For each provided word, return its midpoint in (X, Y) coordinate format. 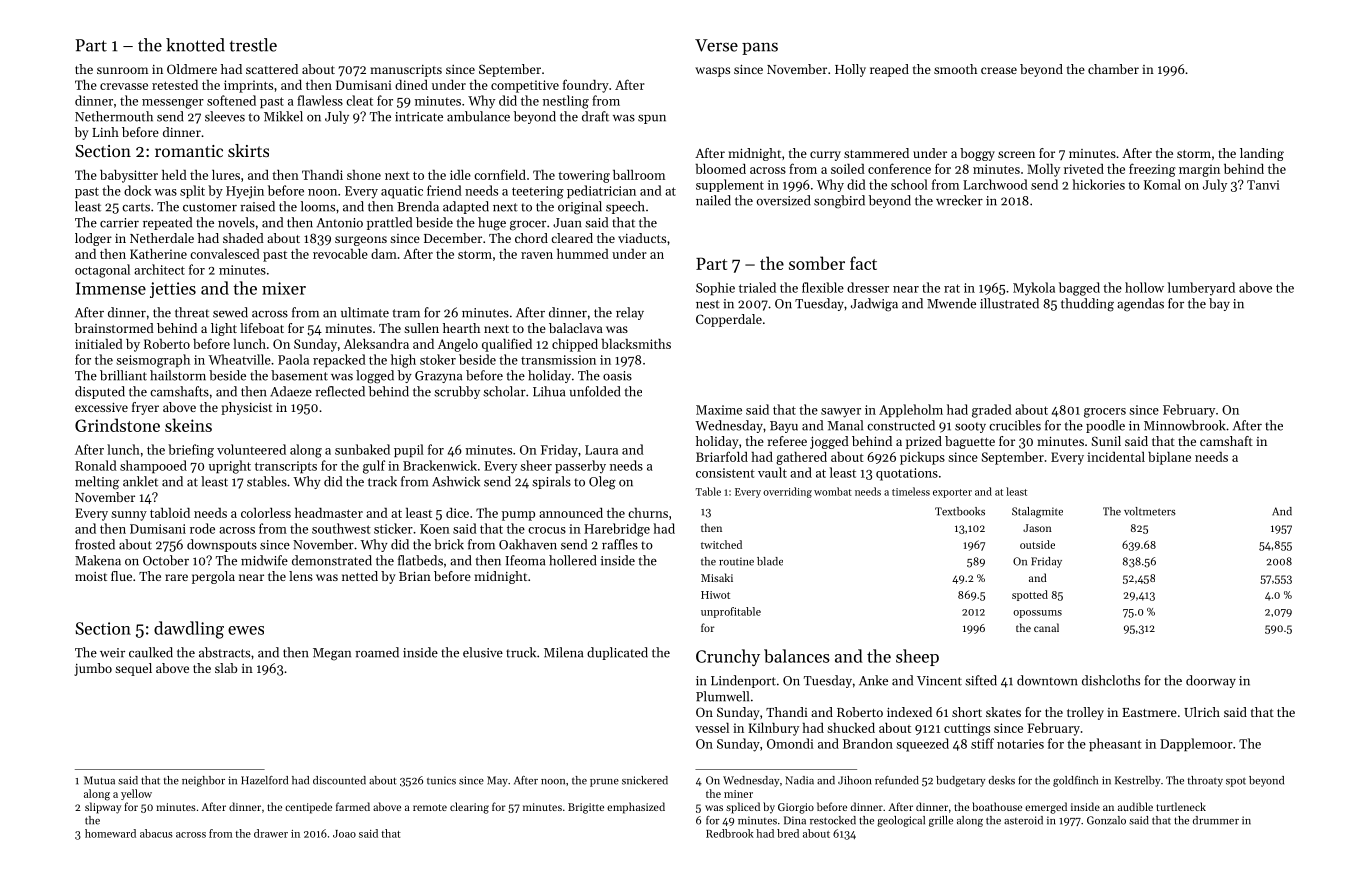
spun (652, 119)
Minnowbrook (1184, 425)
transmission (558, 360)
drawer (271, 833)
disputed (100, 392)
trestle (253, 45)
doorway (1211, 681)
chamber (1113, 69)
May (497, 781)
